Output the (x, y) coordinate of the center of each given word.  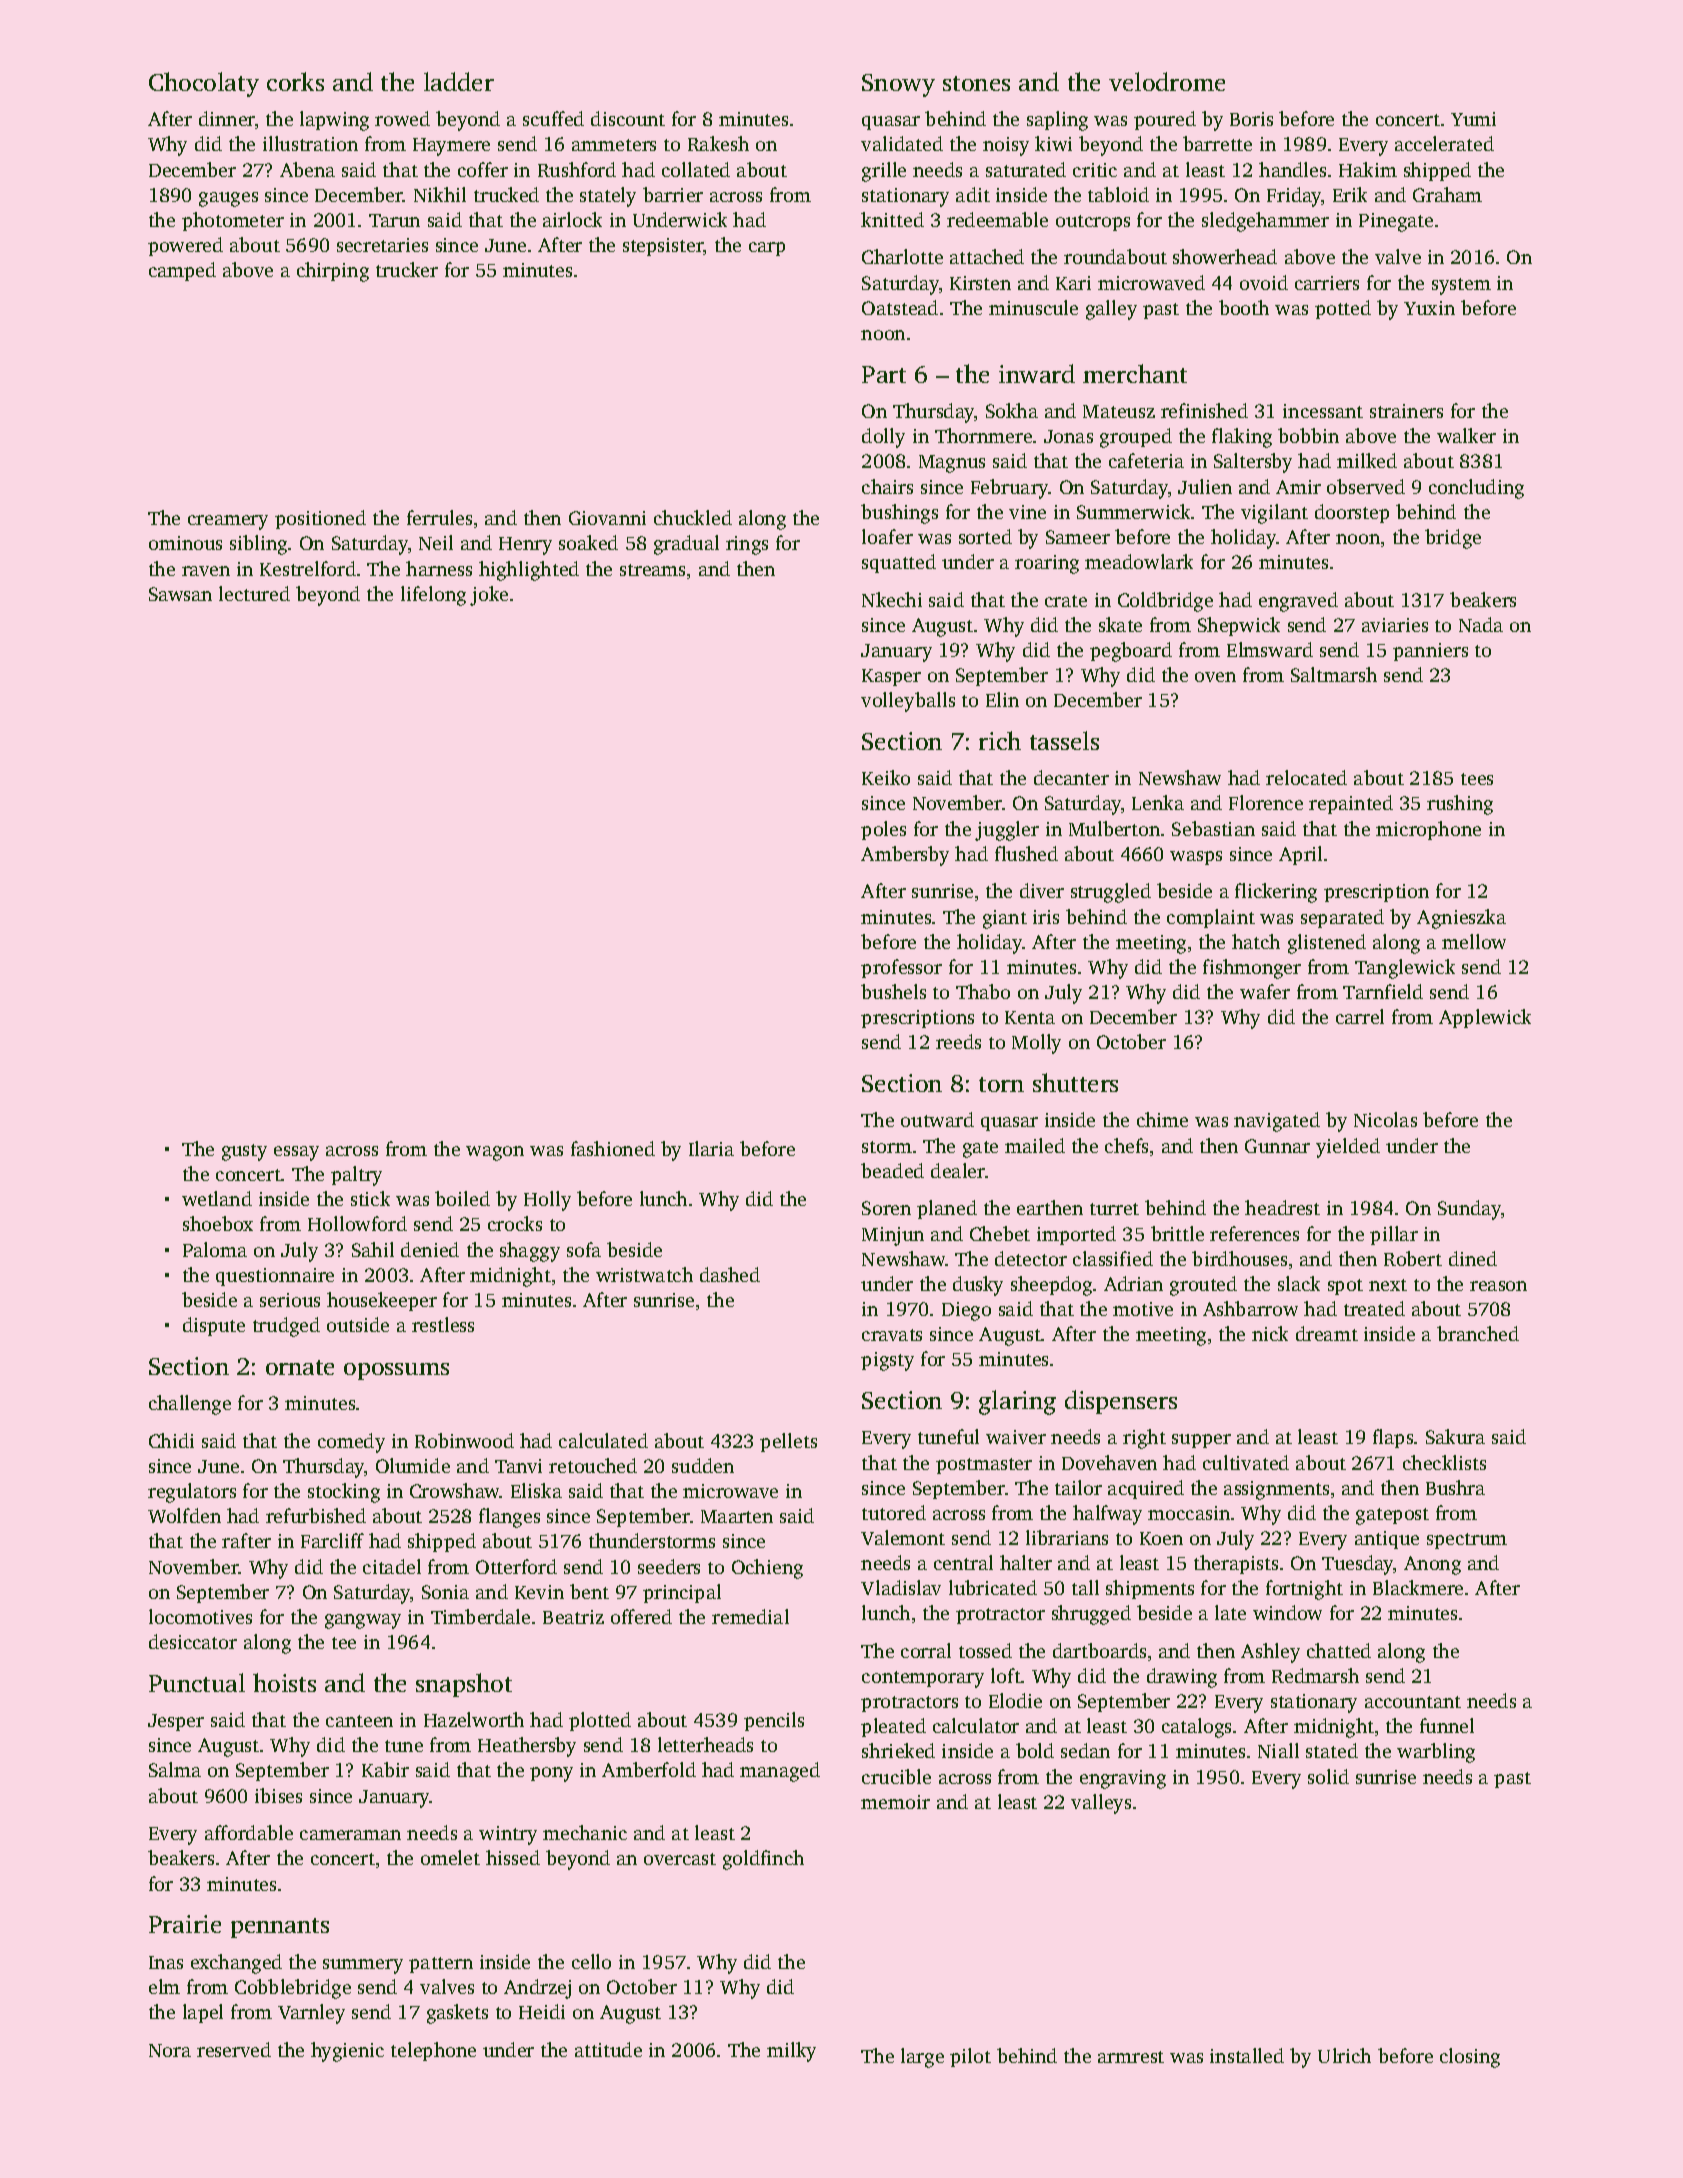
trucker (407, 269)
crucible (896, 1776)
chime (1162, 1119)
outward (937, 1119)
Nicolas (1385, 1119)
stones (976, 83)
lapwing (334, 121)
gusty (244, 1152)
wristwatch (644, 1274)
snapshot (464, 1685)
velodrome (1167, 81)
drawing (1182, 1678)
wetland (217, 1198)
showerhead (1225, 256)
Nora (170, 2050)
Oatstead (900, 307)
